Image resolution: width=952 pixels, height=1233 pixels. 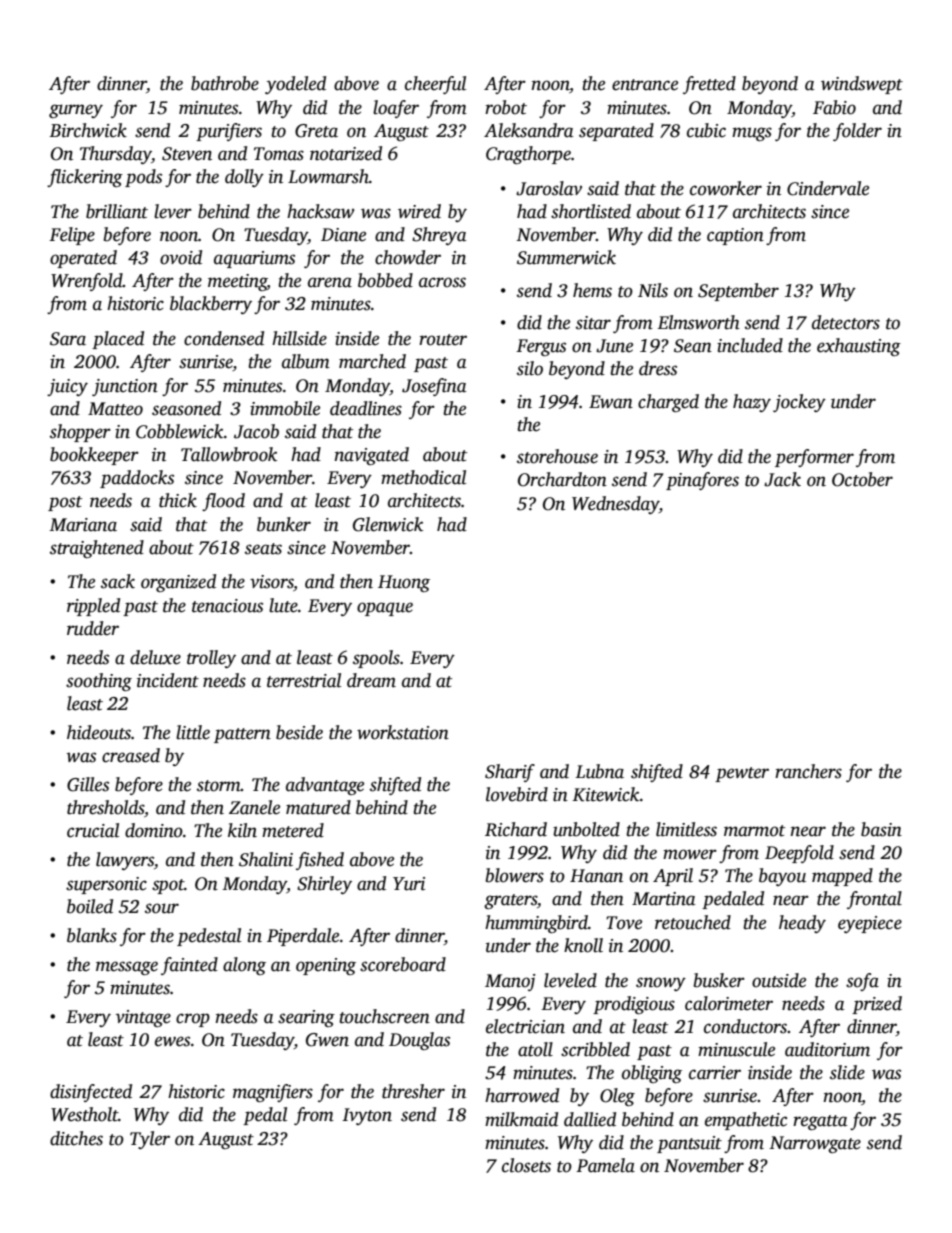 What do you see at coordinates (442, 282) in the document?
I see `across` at bounding box center [442, 282].
